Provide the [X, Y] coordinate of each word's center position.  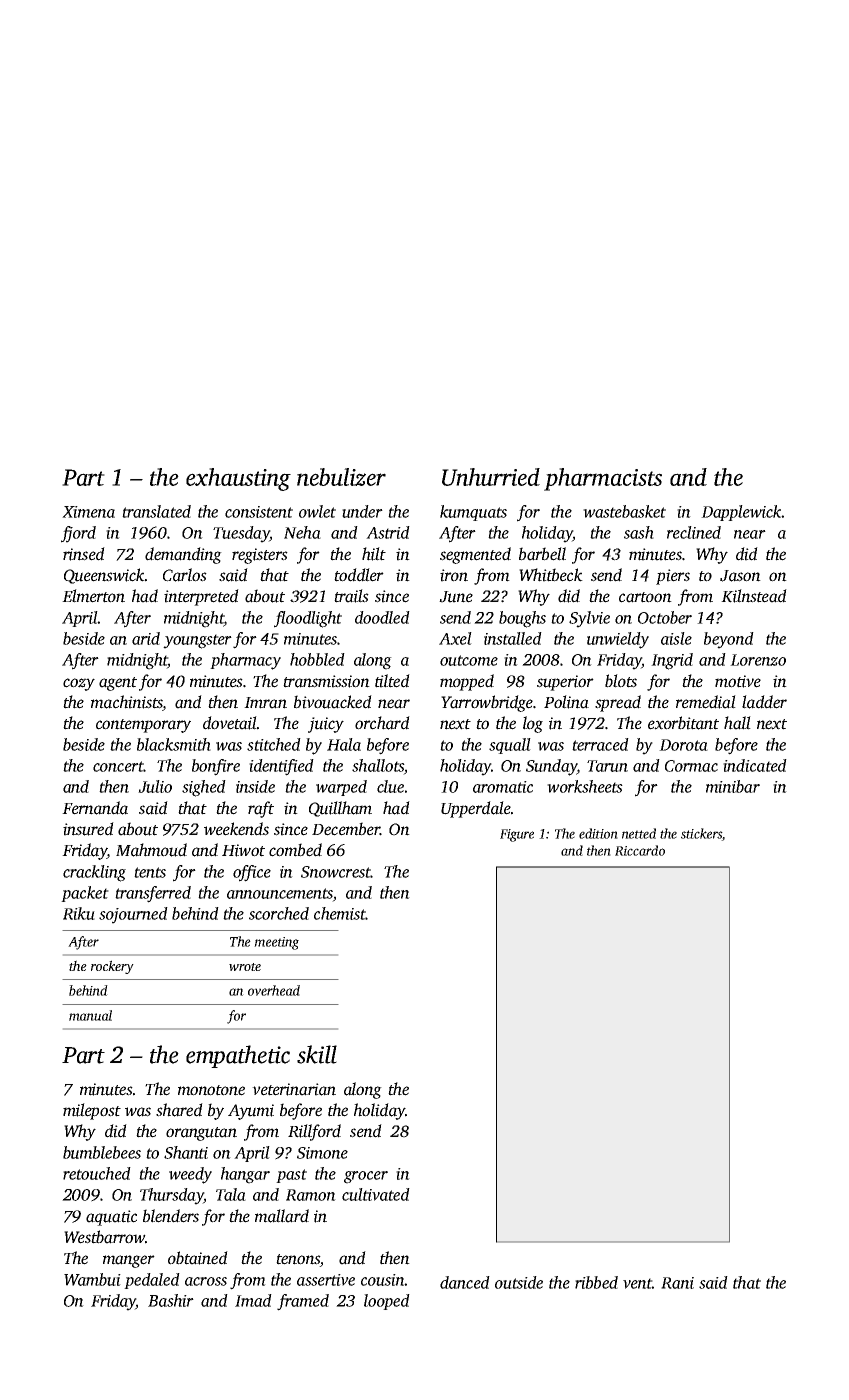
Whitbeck [551, 575]
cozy [79, 684]
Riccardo [640, 850]
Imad [253, 1300]
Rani [677, 1283]
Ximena [88, 512]
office [252, 873]
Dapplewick [741, 513]
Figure [517, 835]
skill [317, 1054]
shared [179, 1110]
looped [387, 1302]
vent [637, 1283]
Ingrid [672, 661]
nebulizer [341, 477]
